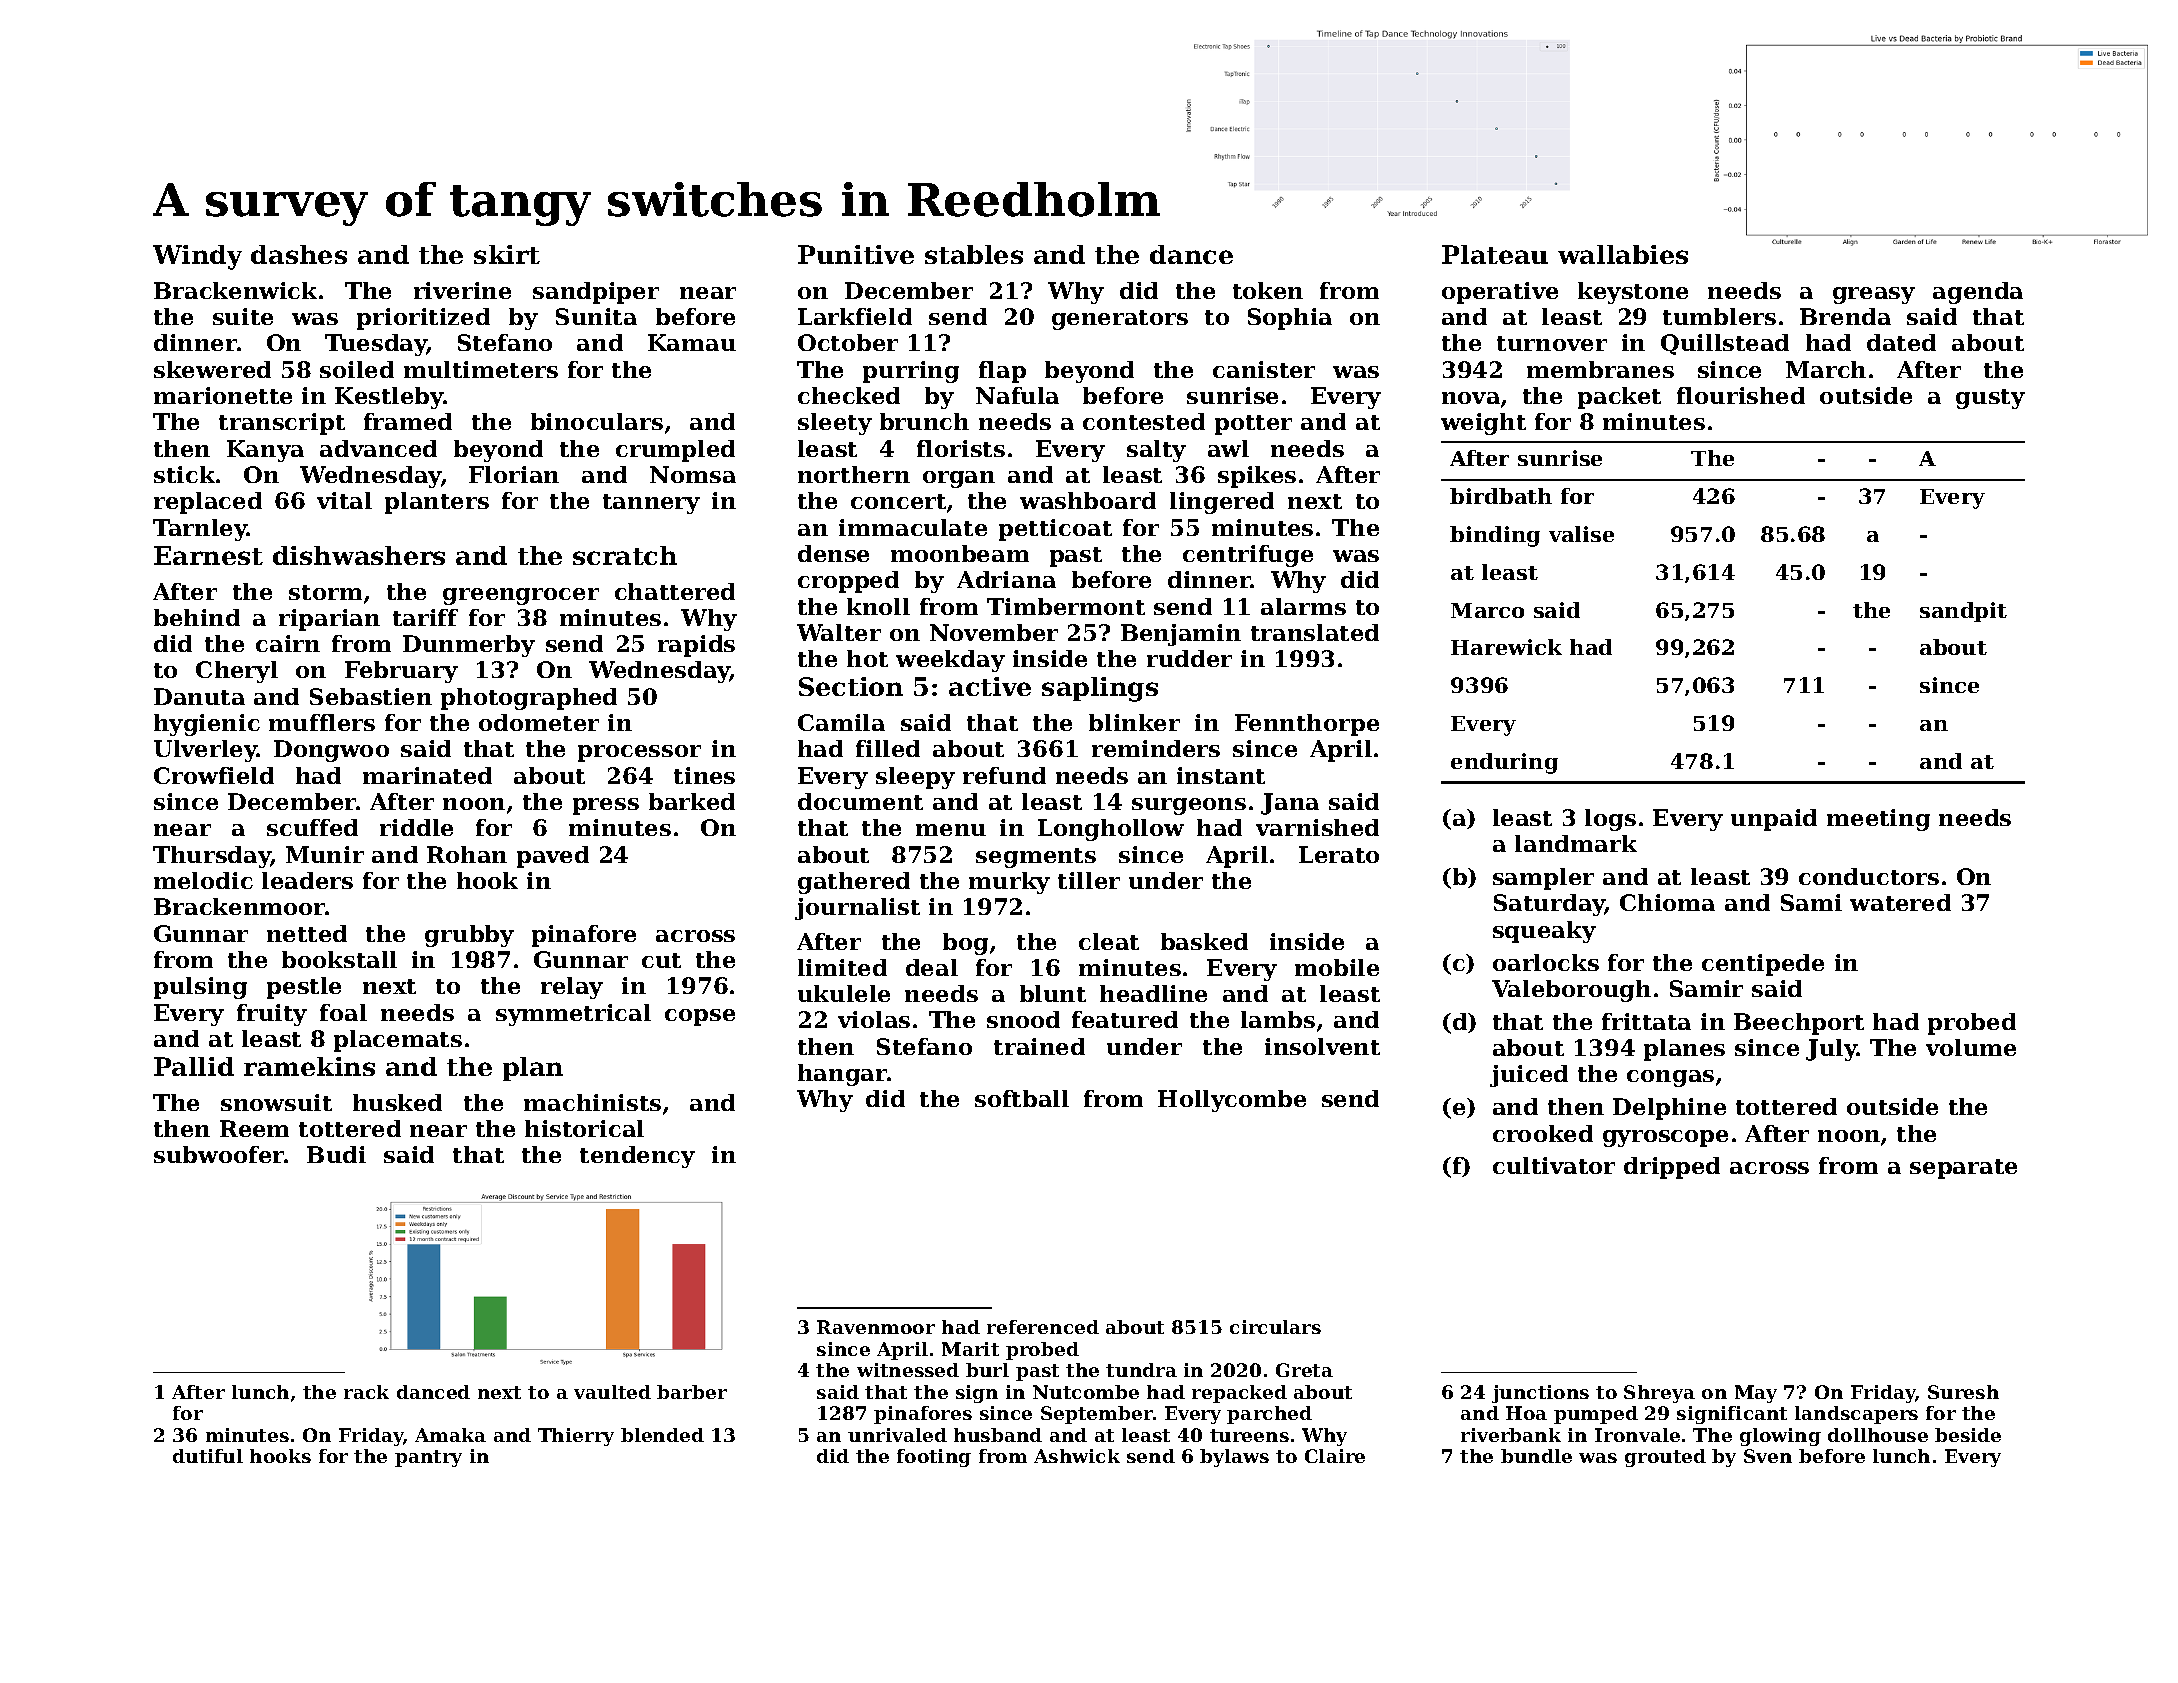  Describe the element at coordinates (1623, 254) in the screenshot. I see `wallabies` at that location.
